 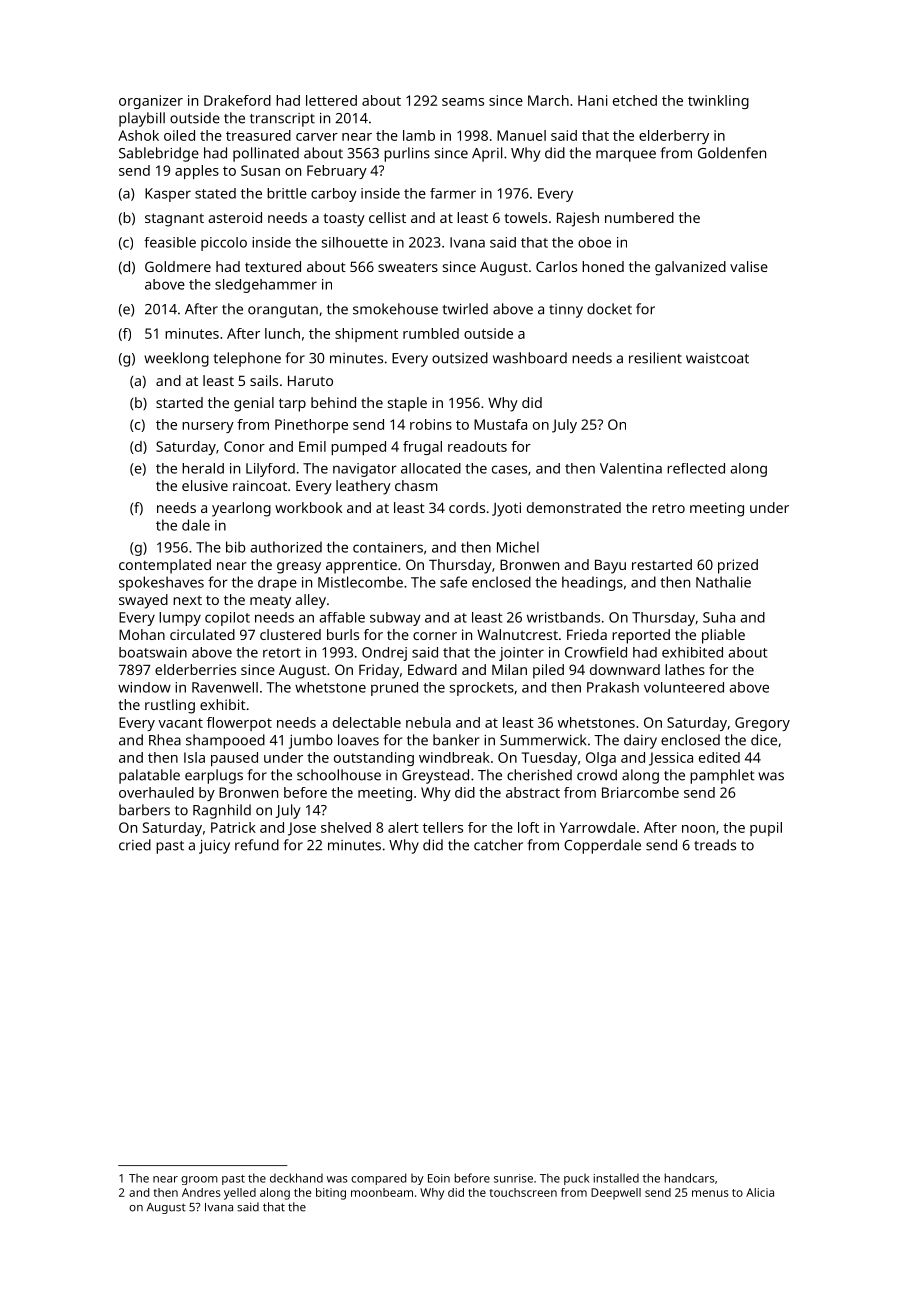 What do you see at coordinates (463, 102) in the screenshot?
I see `seams` at bounding box center [463, 102].
